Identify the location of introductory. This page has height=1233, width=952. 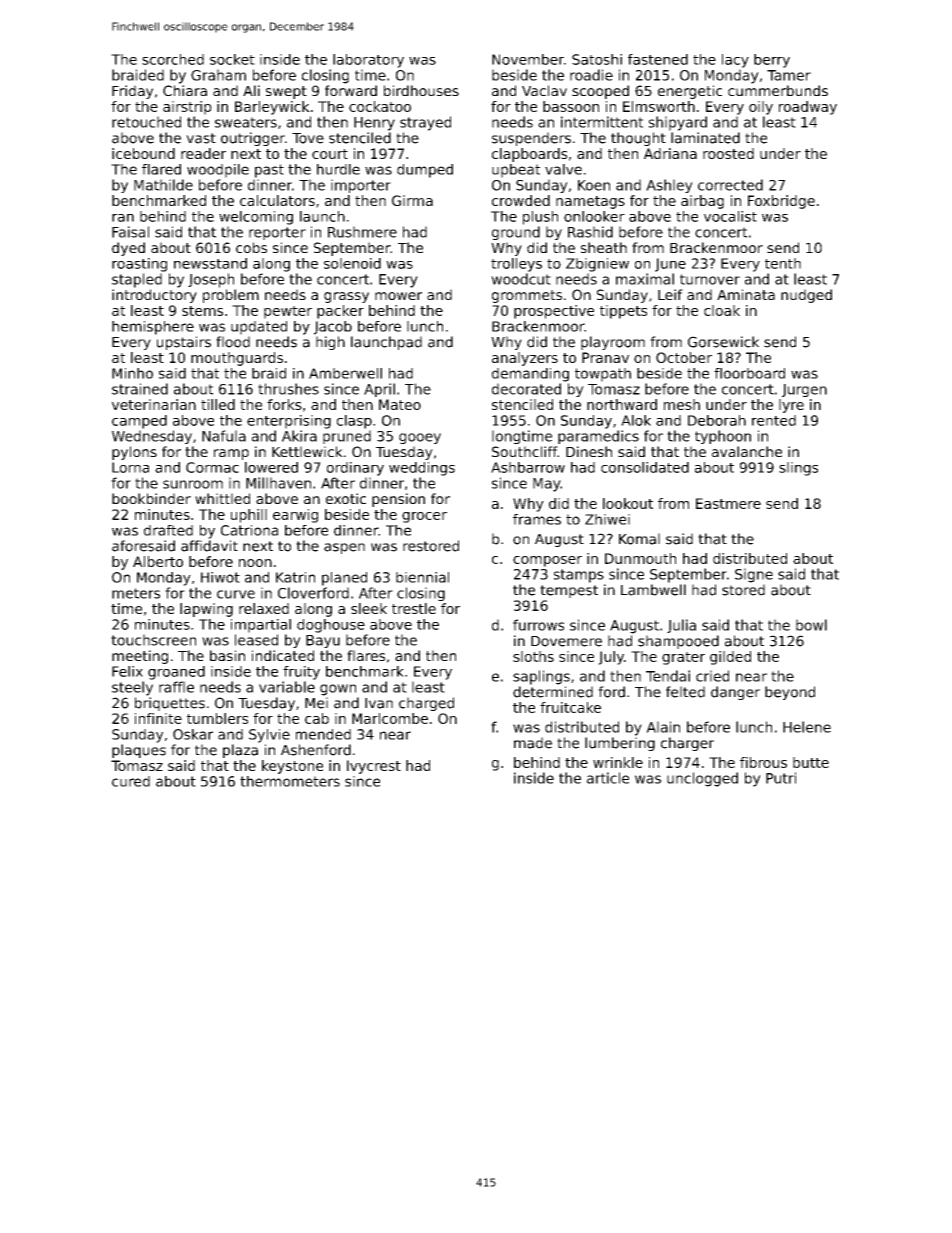
(154, 296).
